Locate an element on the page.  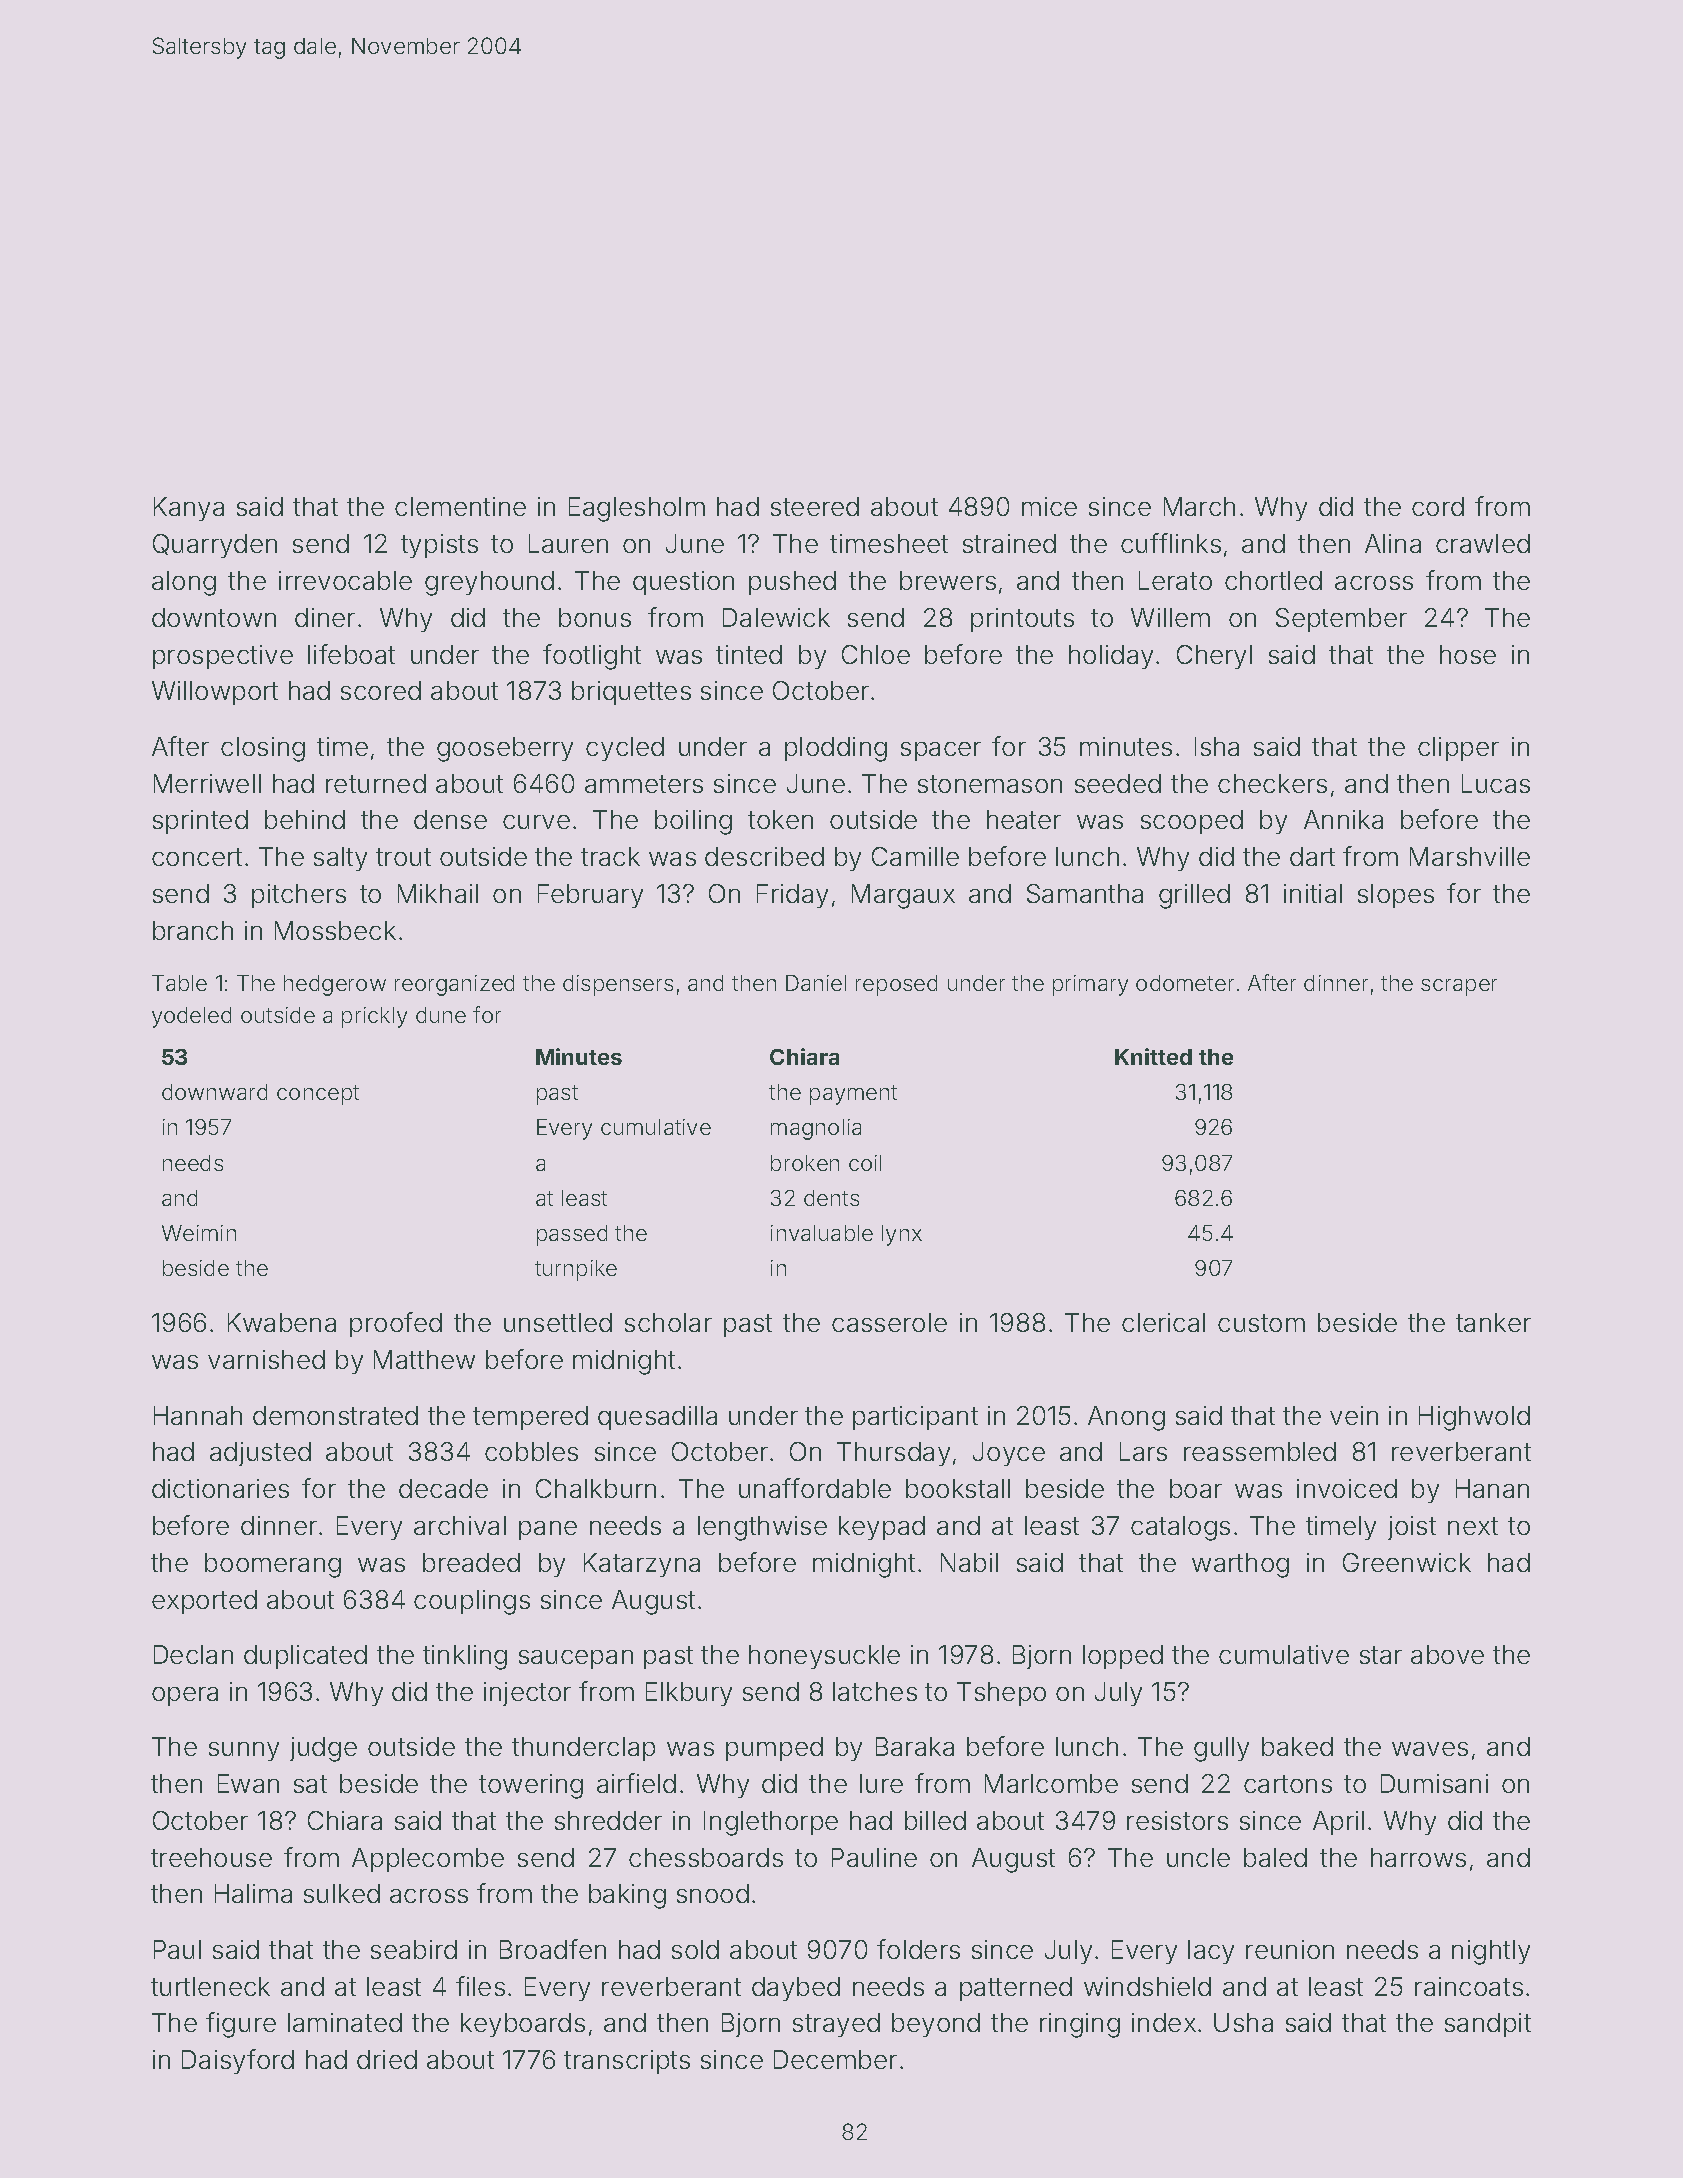
mice is located at coordinates (1049, 506).
